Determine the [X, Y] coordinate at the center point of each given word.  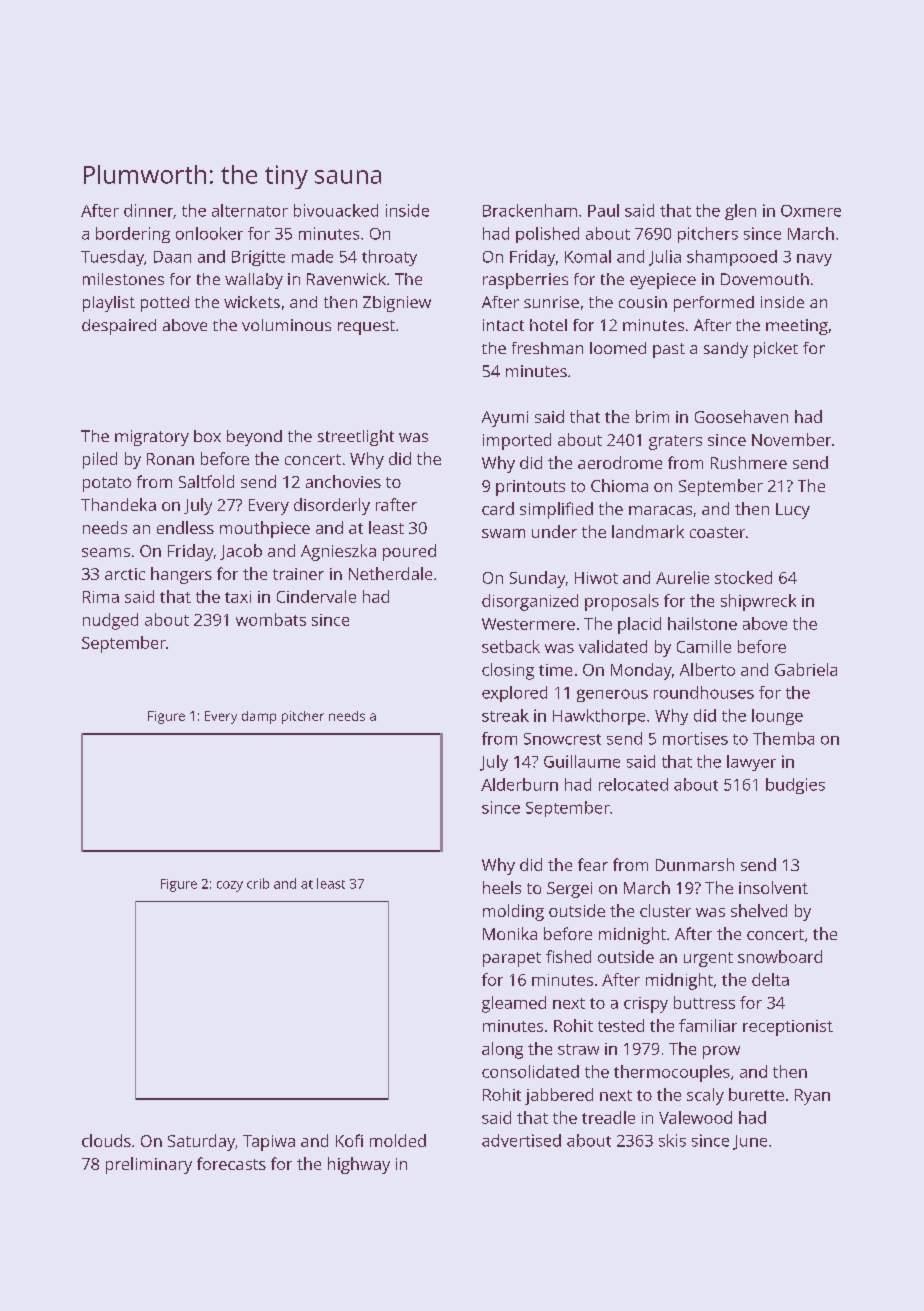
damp [259, 717]
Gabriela [806, 669]
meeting [797, 327]
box [207, 436]
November [791, 439]
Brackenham [530, 210]
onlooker [209, 233]
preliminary [149, 1165]
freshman [547, 348]
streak [505, 715]
